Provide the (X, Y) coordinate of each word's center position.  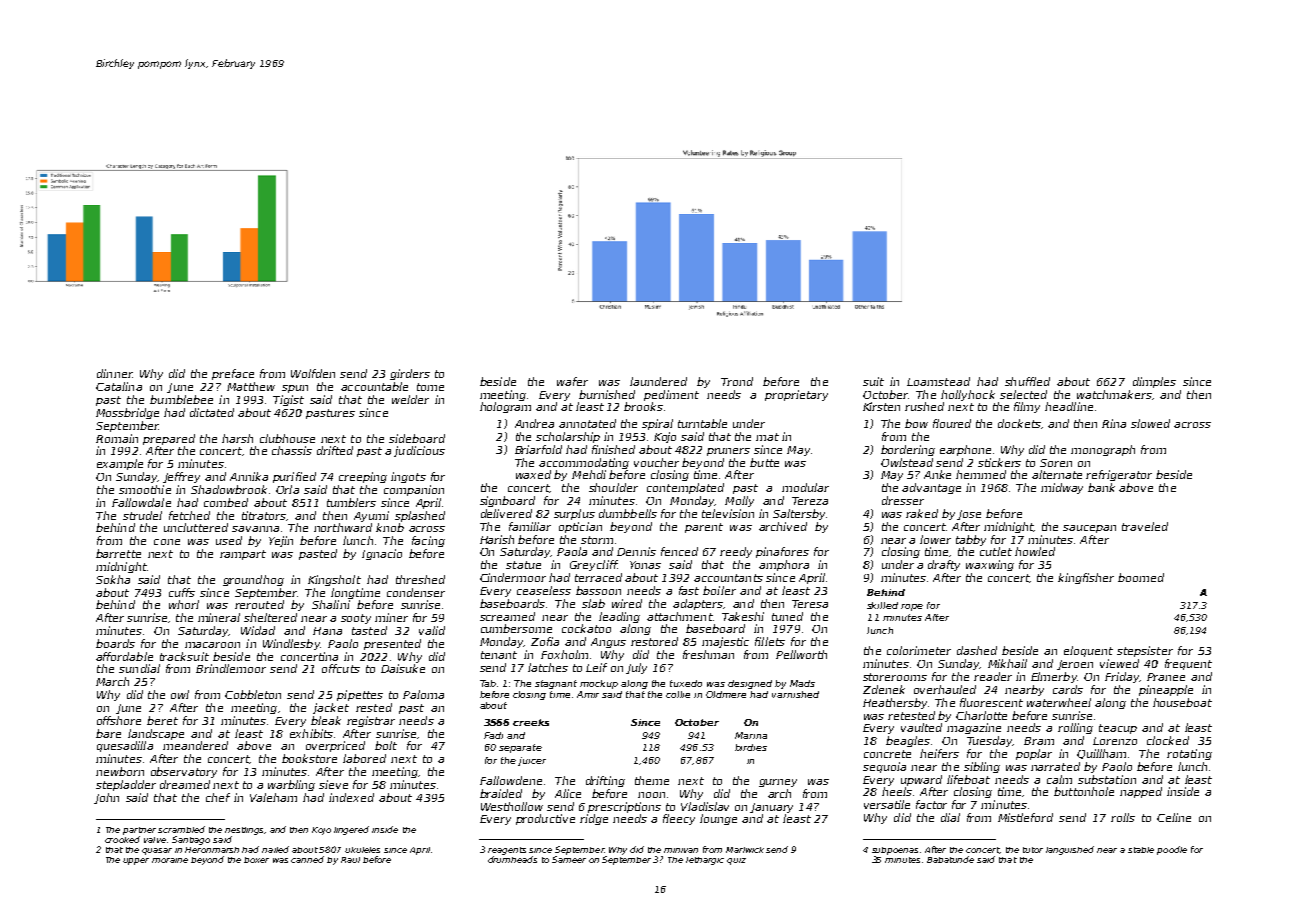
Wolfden (313, 373)
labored (364, 758)
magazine (974, 728)
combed (226, 502)
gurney (778, 783)
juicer (532, 761)
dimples (1154, 382)
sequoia (884, 767)
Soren (1056, 463)
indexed (351, 797)
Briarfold (538, 449)
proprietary (796, 395)
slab (593, 603)
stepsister (1145, 651)
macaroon (212, 645)
